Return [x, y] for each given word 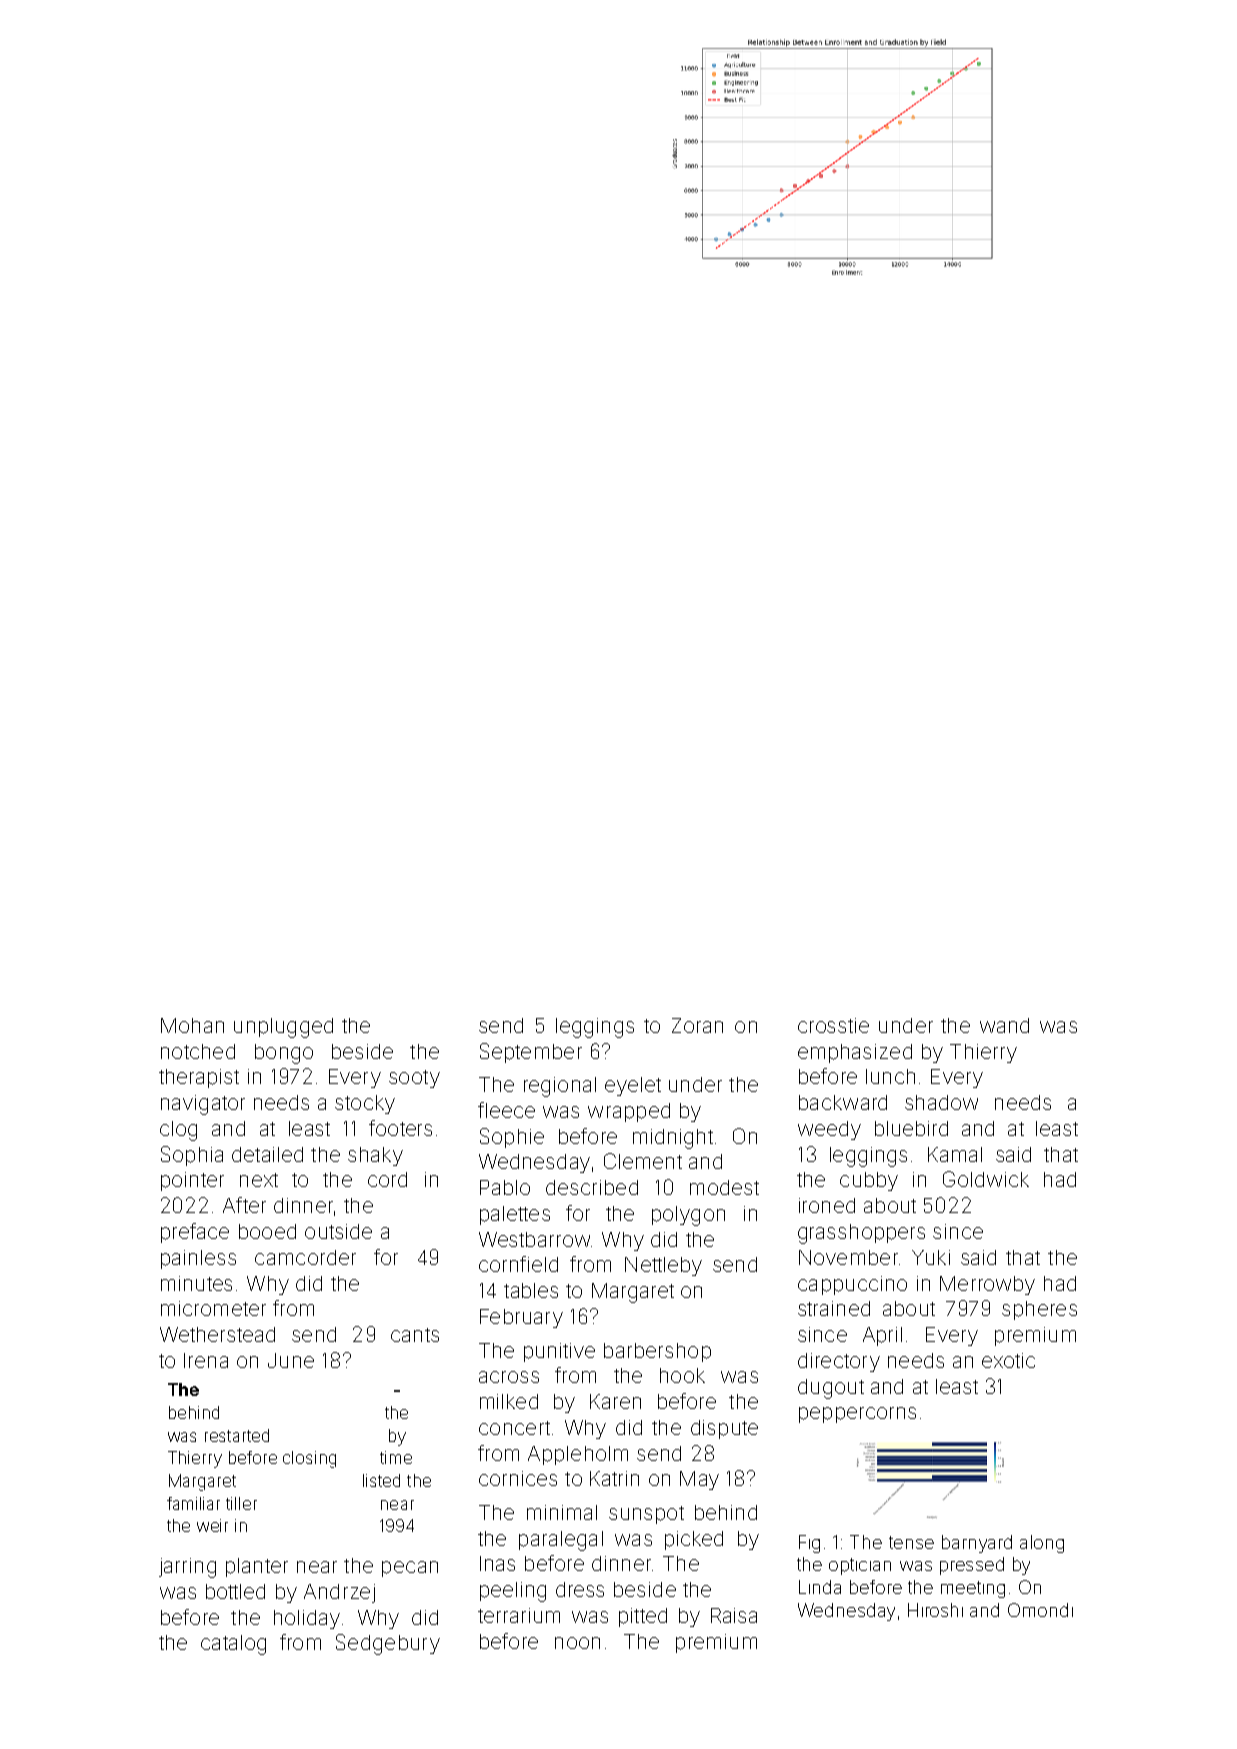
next [259, 1180]
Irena [206, 1360]
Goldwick [986, 1179]
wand [1004, 1025]
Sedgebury [388, 1644]
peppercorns [857, 1415]
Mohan [192, 1025]
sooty [414, 1079]
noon [577, 1643]
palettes [515, 1215]
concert [514, 1428]
